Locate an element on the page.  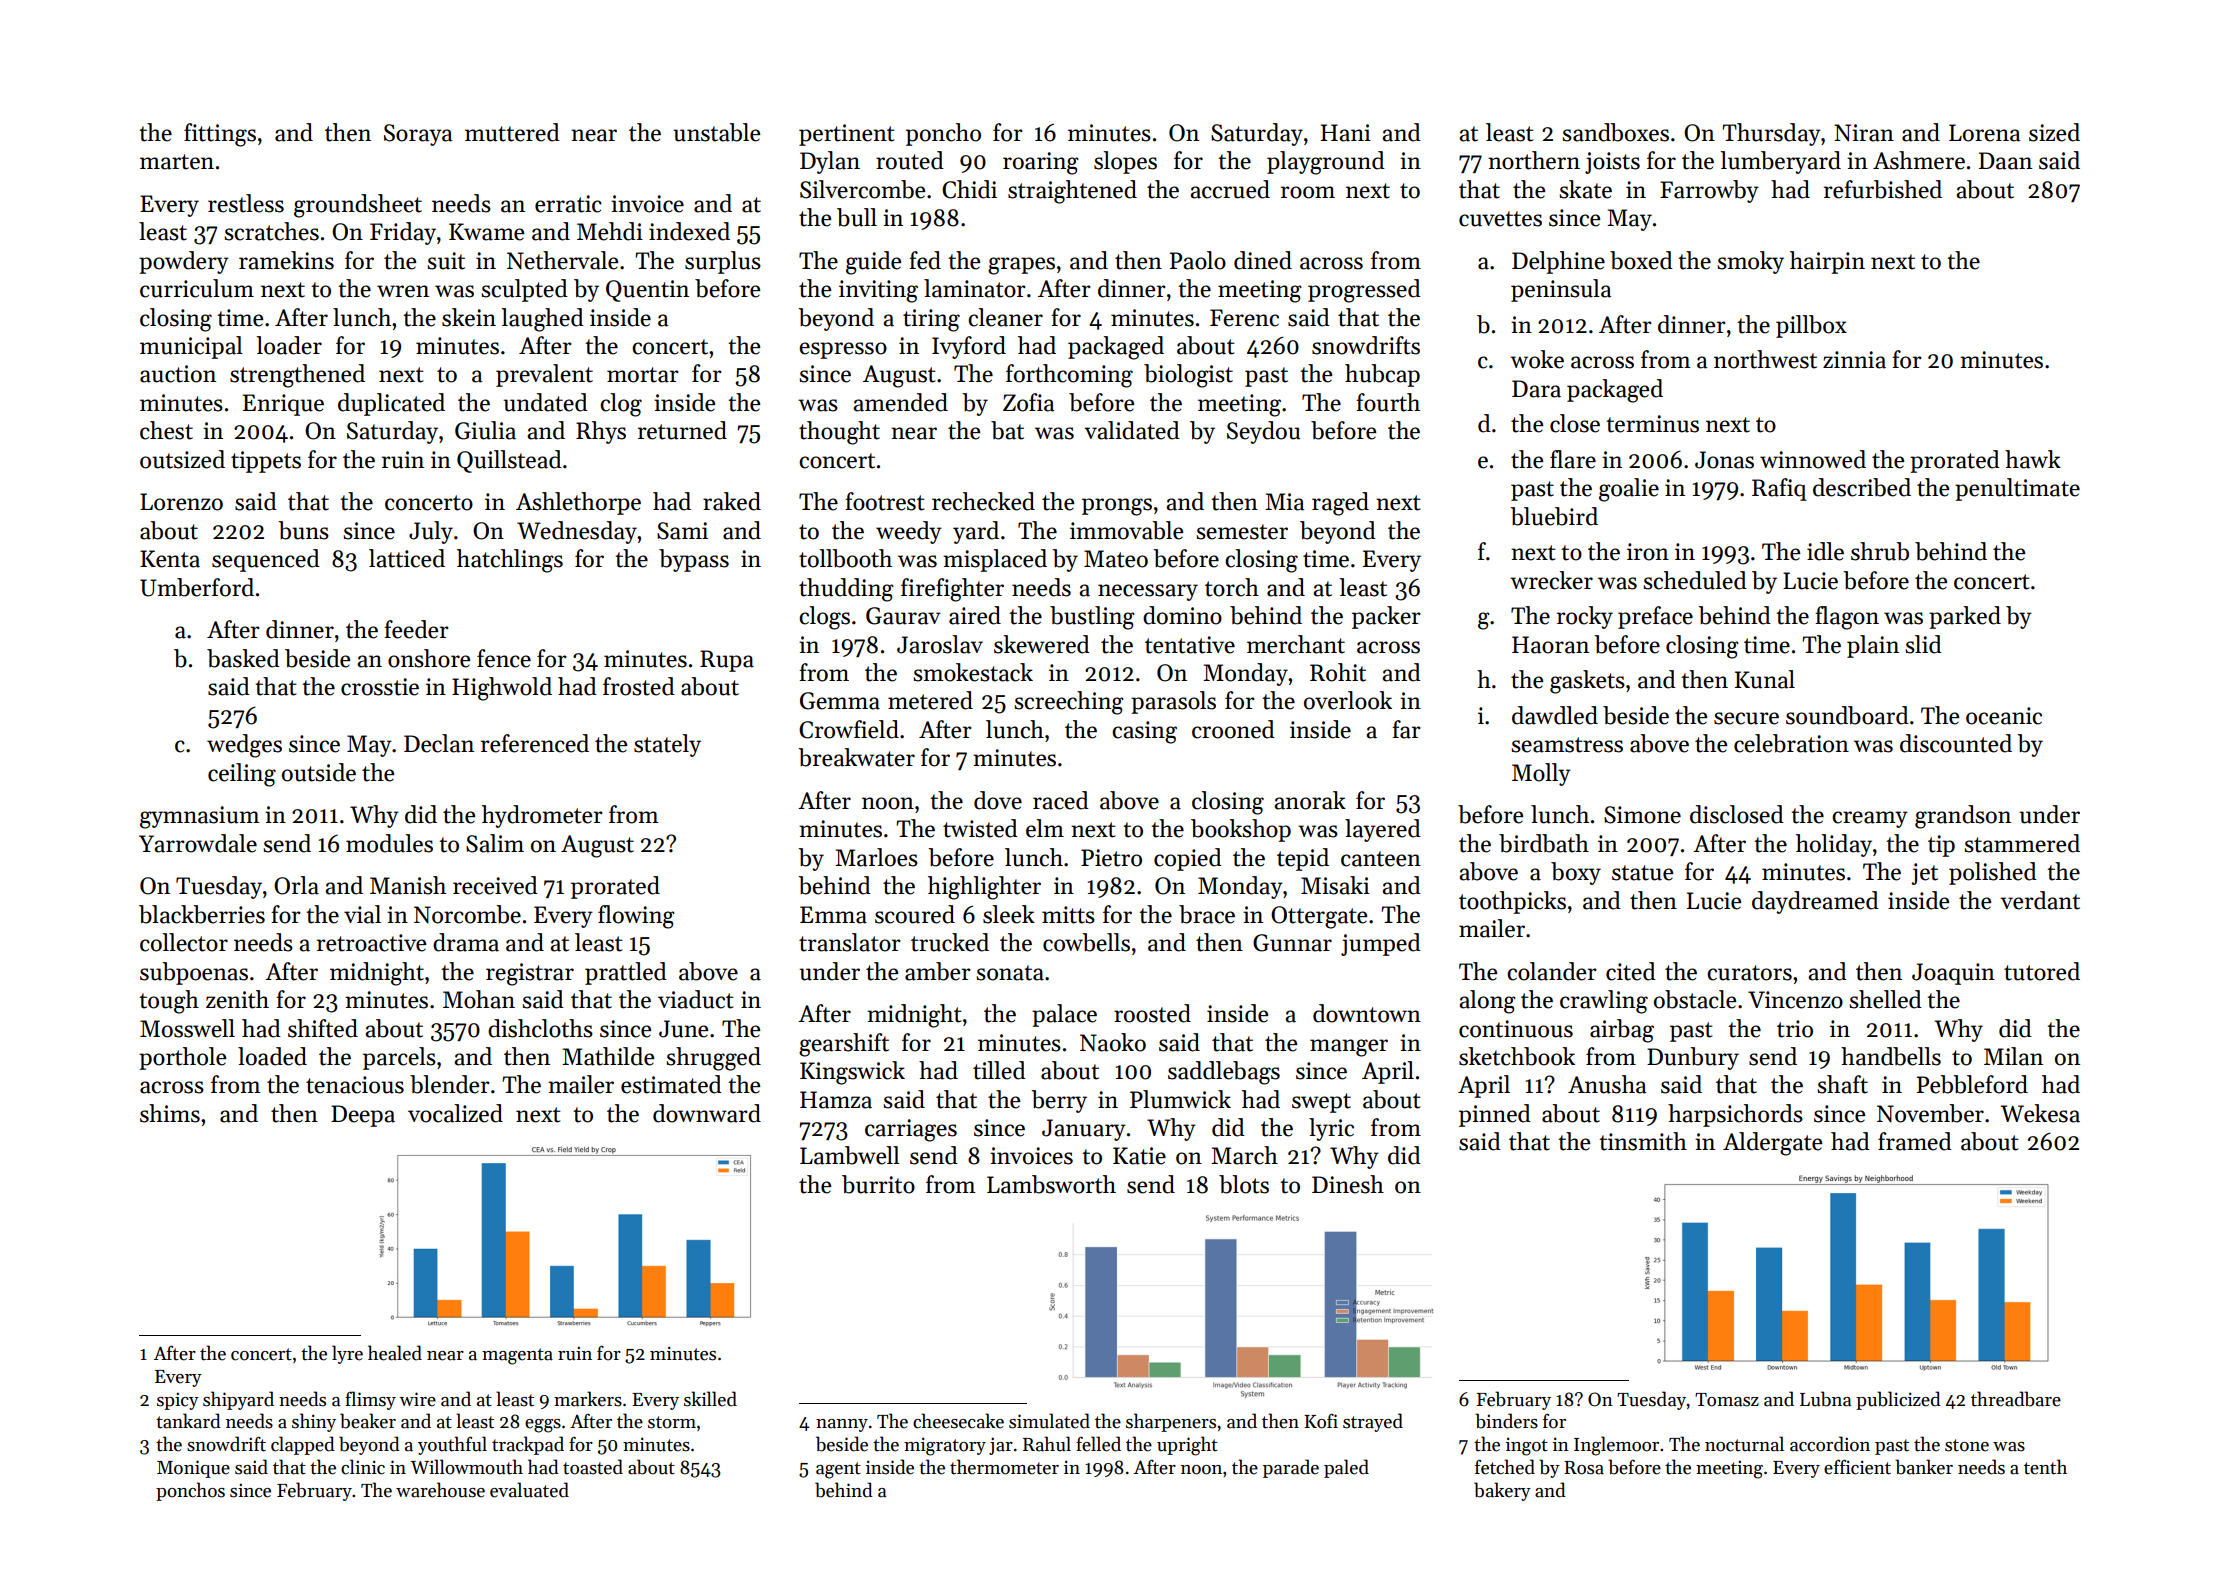
erratic is located at coordinates (568, 204).
